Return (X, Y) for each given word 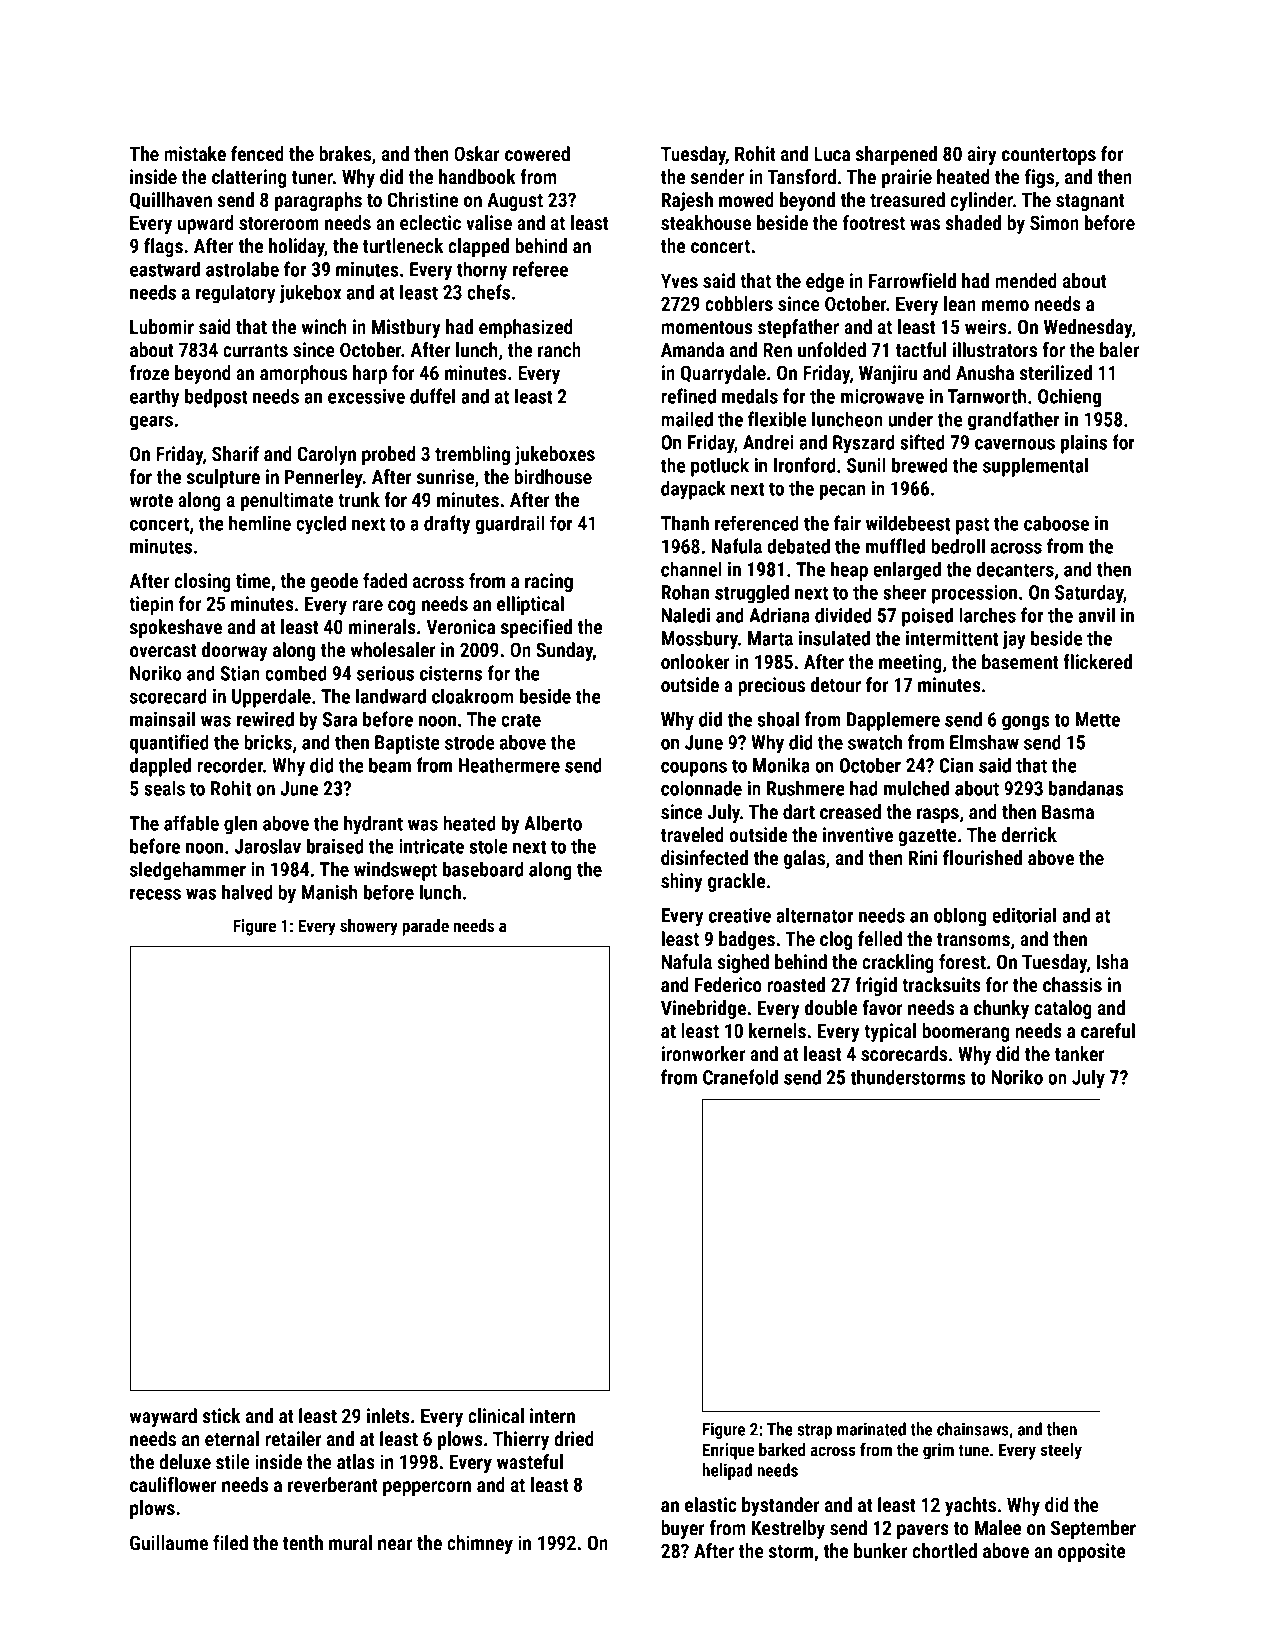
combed (296, 673)
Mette (1098, 719)
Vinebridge (703, 1009)
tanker (1080, 1053)
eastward (165, 269)
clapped (478, 247)
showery (369, 927)
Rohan (685, 592)
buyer (683, 1529)
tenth (303, 1542)
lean (960, 303)
